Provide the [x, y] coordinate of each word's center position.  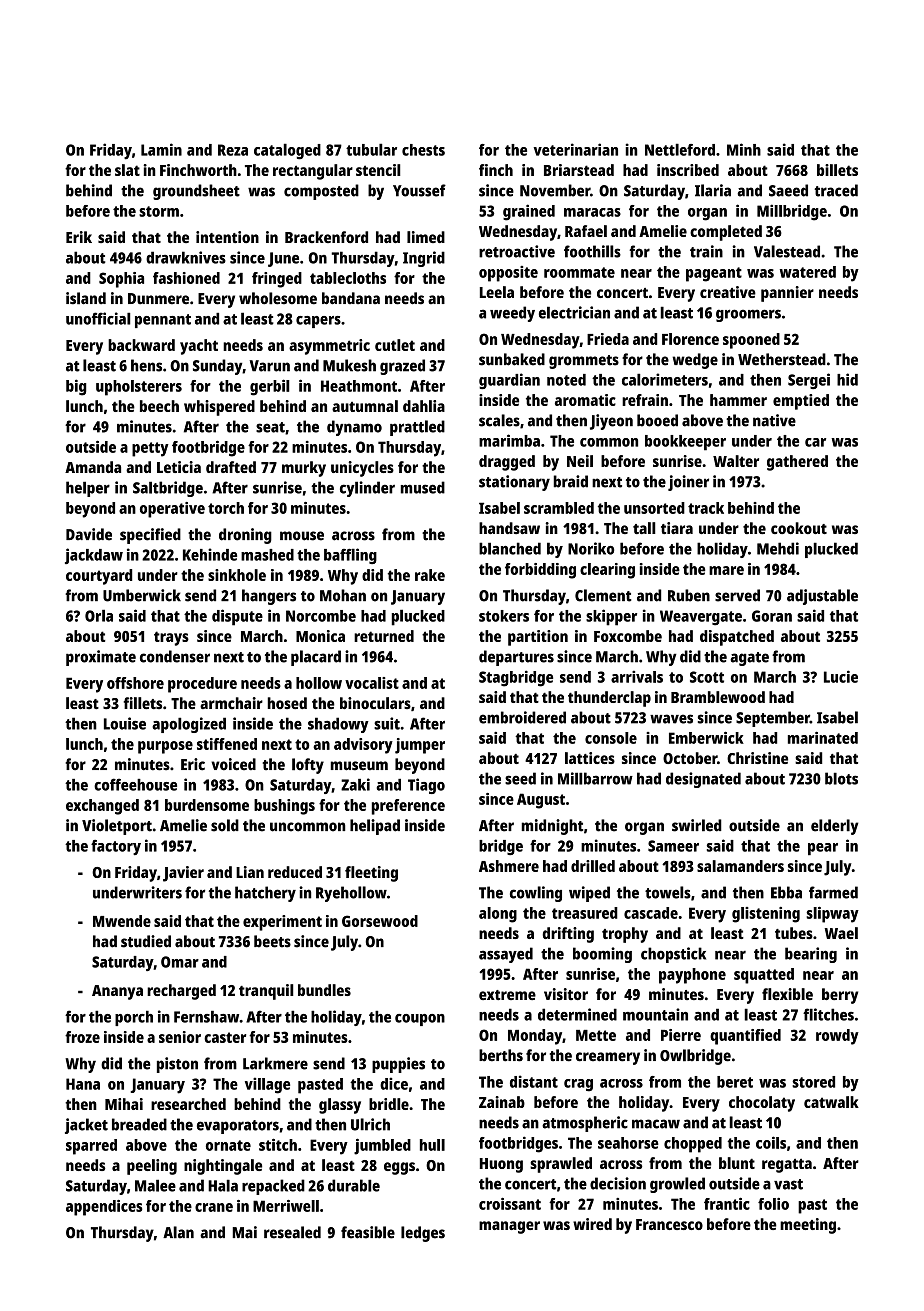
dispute [237, 617]
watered [808, 272]
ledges [423, 1234]
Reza [233, 150]
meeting [808, 1226]
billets [837, 170]
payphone [692, 976]
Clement [603, 595]
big [76, 387]
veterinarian [576, 149]
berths [501, 1055]
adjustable [822, 597]
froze [82, 1037]
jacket [86, 1126]
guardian [509, 381]
